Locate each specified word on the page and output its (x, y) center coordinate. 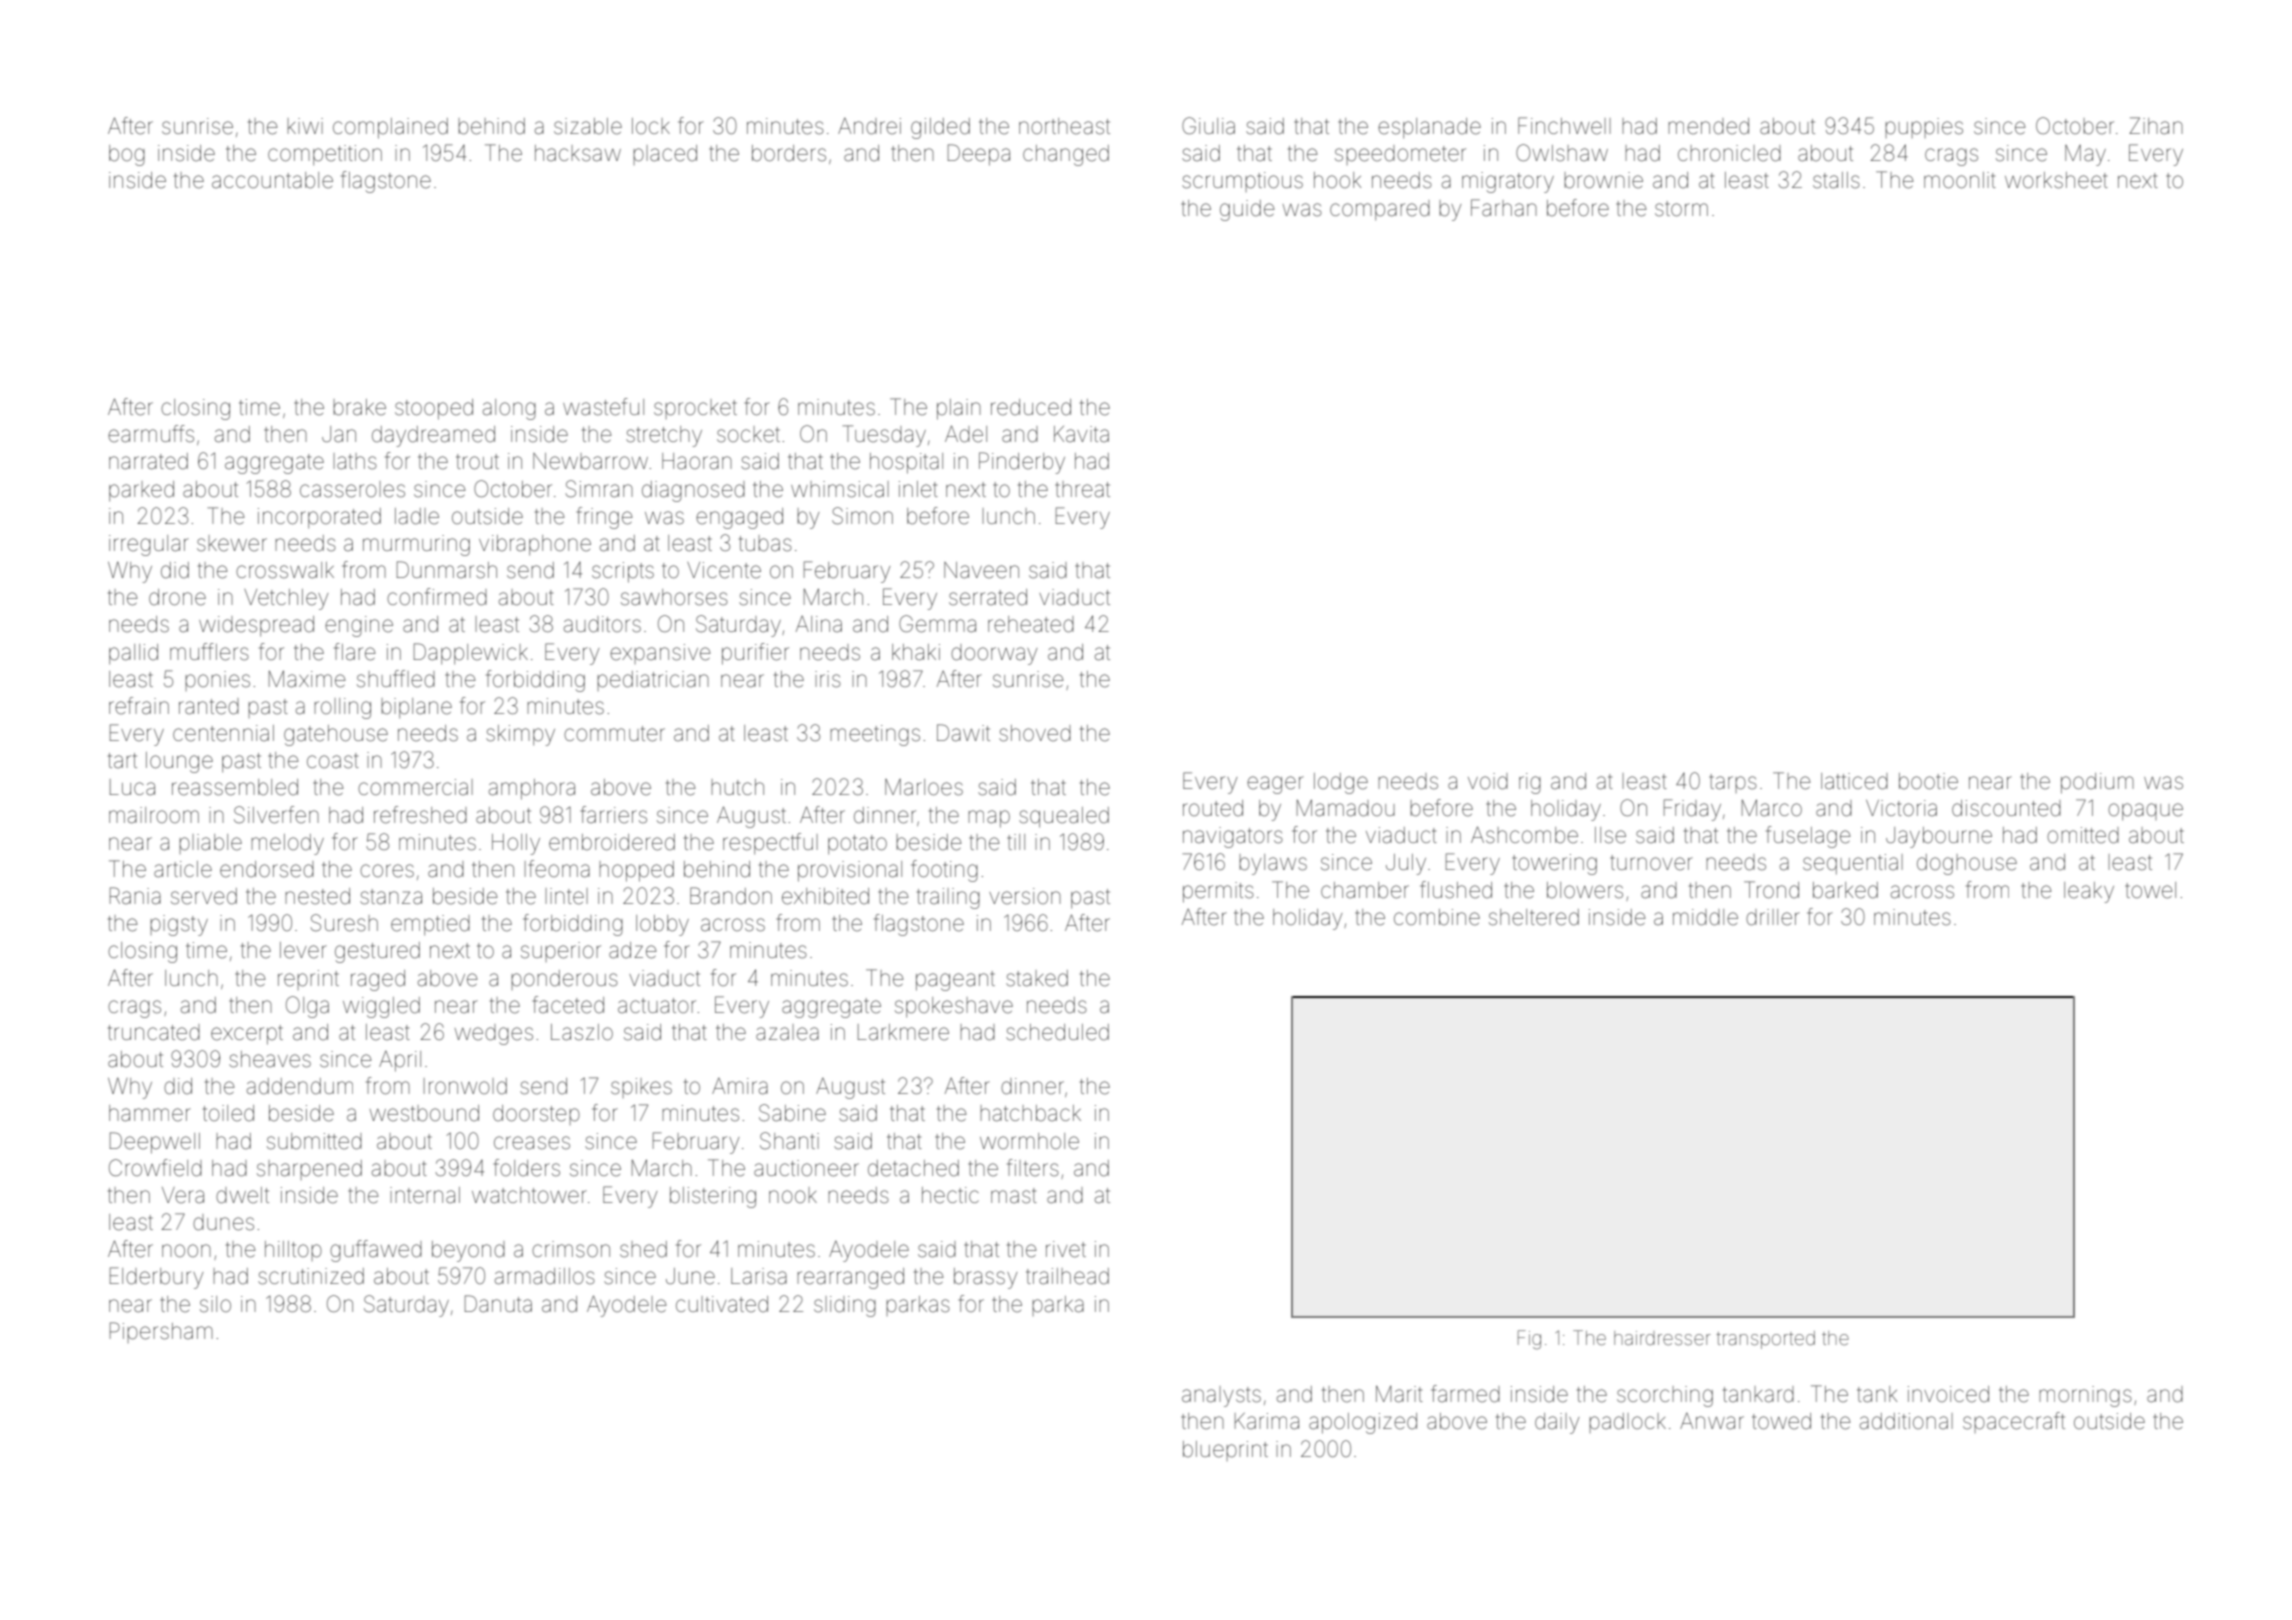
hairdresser (1662, 1338)
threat (1083, 489)
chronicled (1729, 153)
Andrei (869, 126)
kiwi (305, 126)
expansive (660, 654)
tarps (1733, 783)
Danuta (498, 1304)
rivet (1066, 1249)
